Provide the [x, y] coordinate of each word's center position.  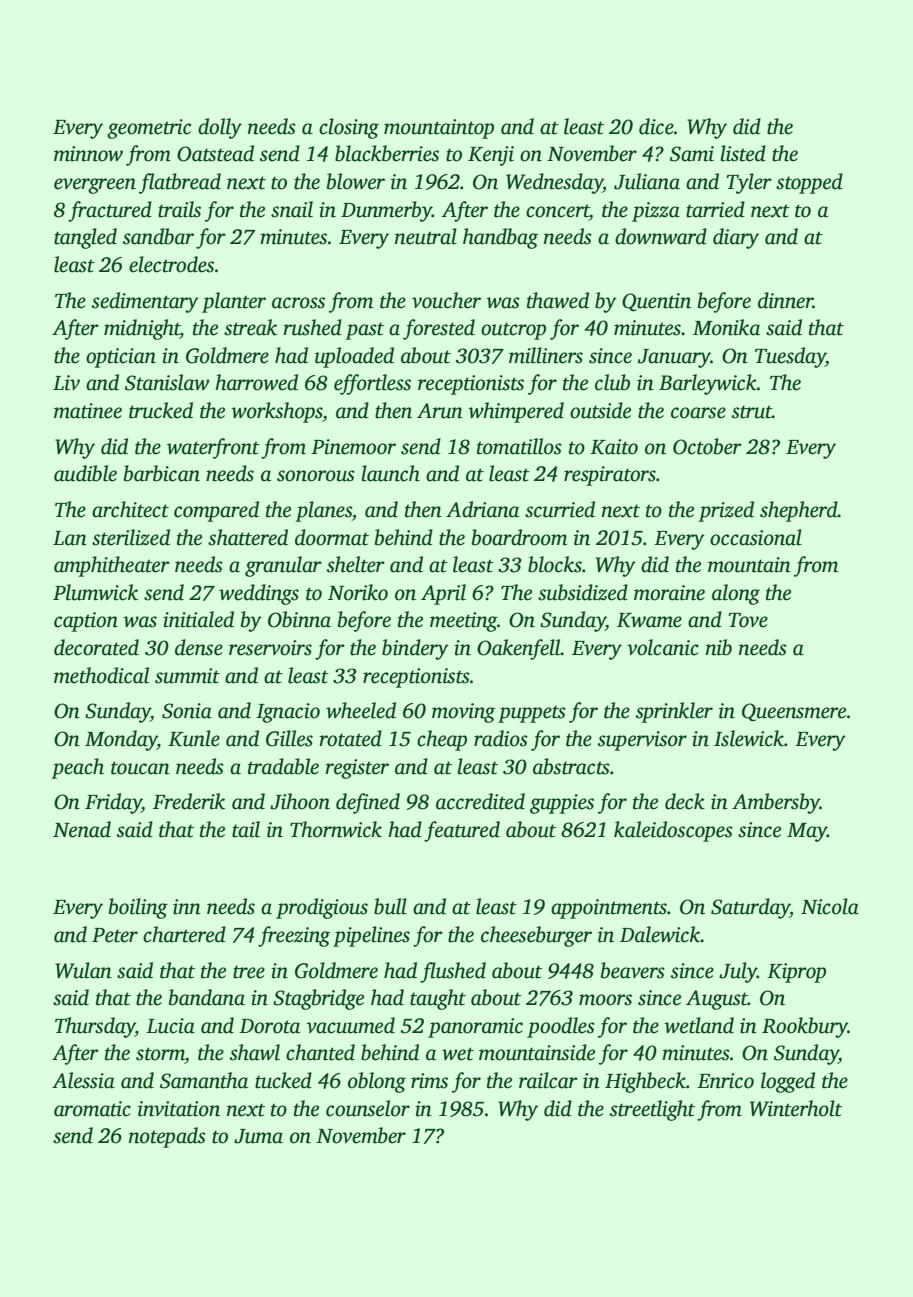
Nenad [82, 829]
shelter [356, 564]
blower [356, 181]
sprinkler [674, 712]
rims [429, 1081]
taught [438, 999]
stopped [809, 183]
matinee [88, 411]
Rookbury [805, 1027]
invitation [179, 1109]
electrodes [171, 264]
